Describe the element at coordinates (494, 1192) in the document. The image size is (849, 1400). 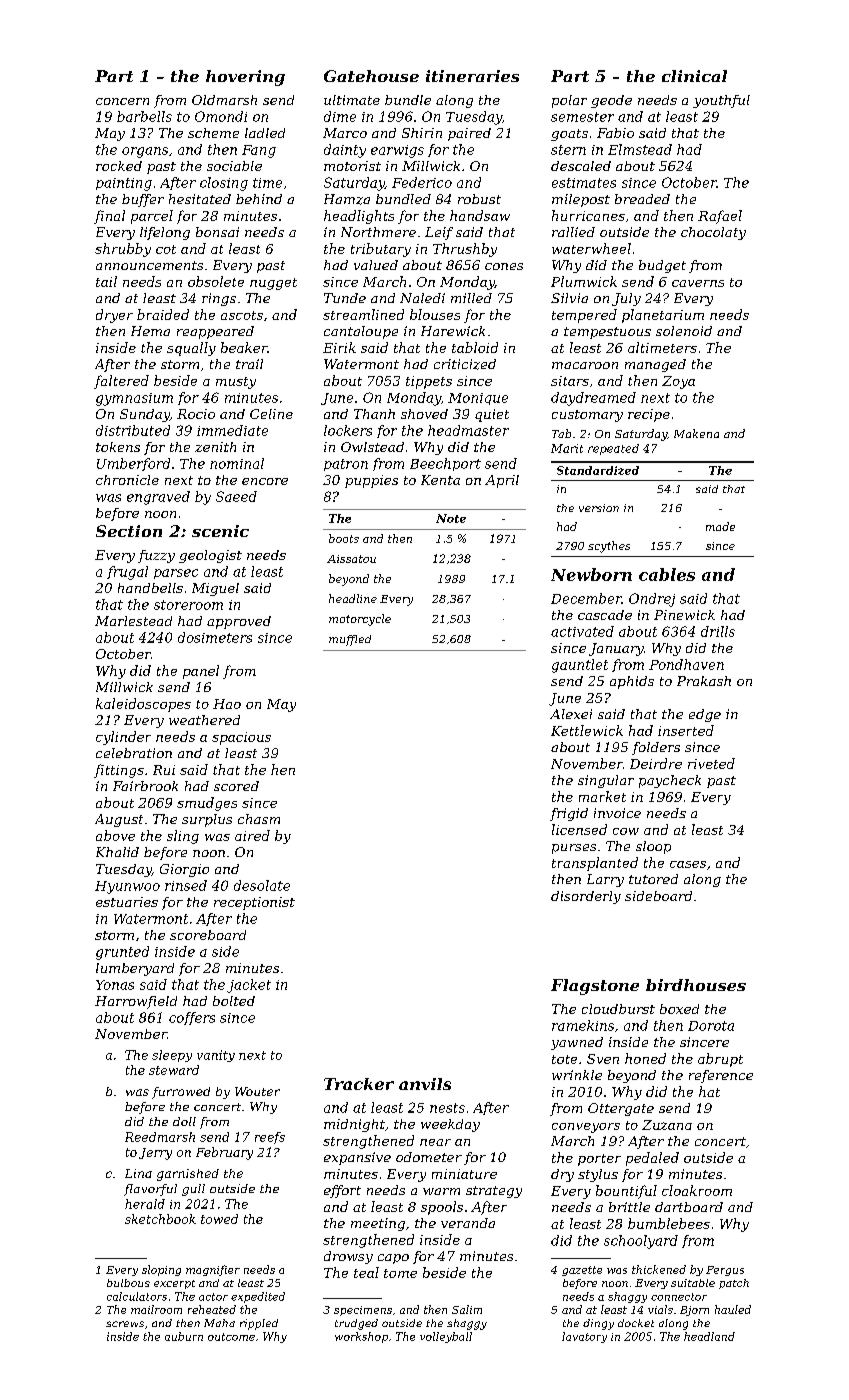
I see `strategy` at that location.
